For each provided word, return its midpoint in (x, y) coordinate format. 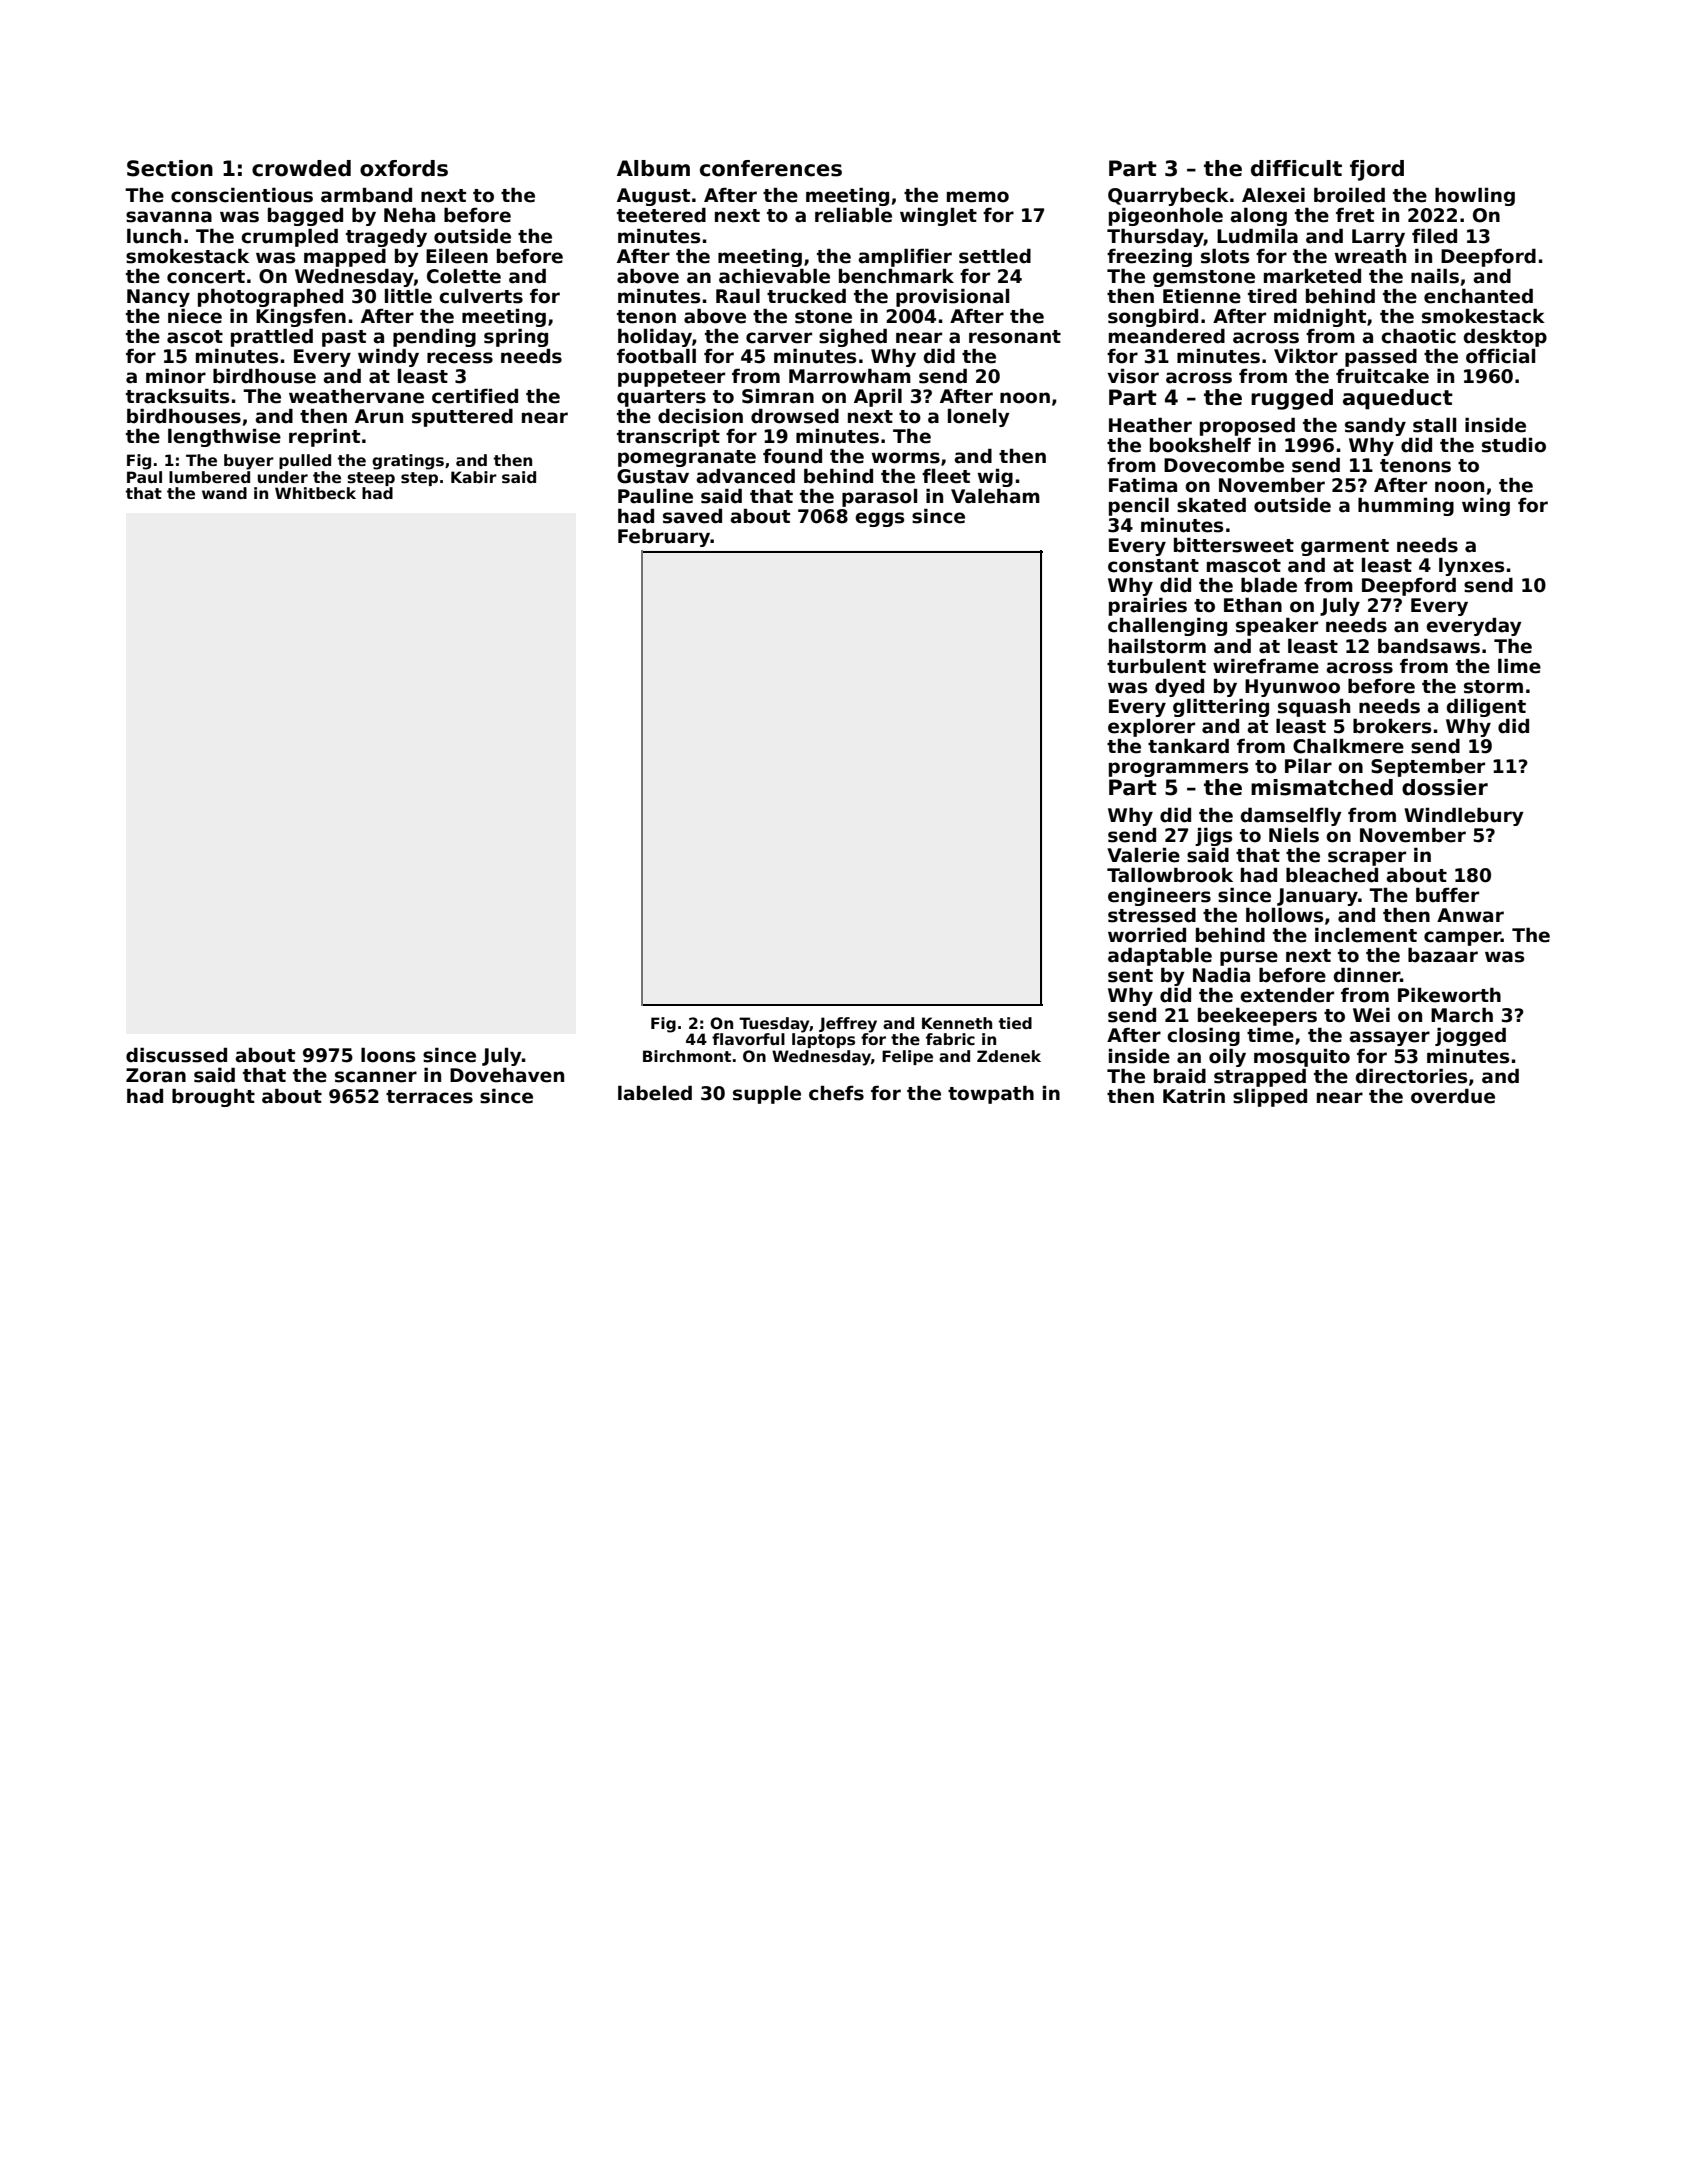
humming (1406, 506)
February (664, 537)
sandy (1375, 426)
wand (224, 493)
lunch (154, 236)
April (878, 397)
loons (388, 1055)
